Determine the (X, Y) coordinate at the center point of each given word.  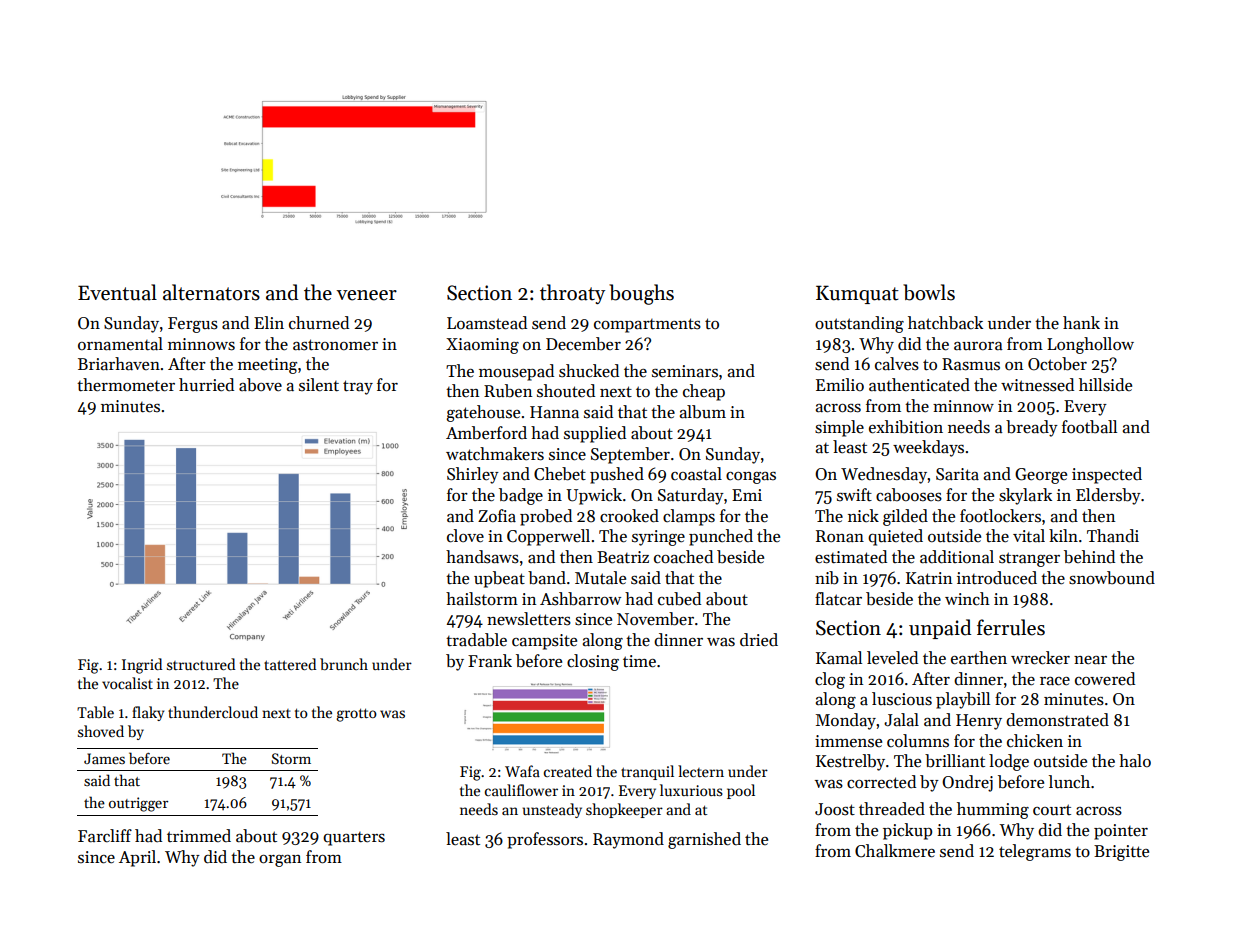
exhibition (906, 427)
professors (545, 840)
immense (848, 741)
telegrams (1035, 852)
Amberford (486, 433)
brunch (344, 664)
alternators (211, 292)
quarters (354, 839)
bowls (929, 292)
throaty (572, 294)
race (1055, 681)
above (260, 385)
